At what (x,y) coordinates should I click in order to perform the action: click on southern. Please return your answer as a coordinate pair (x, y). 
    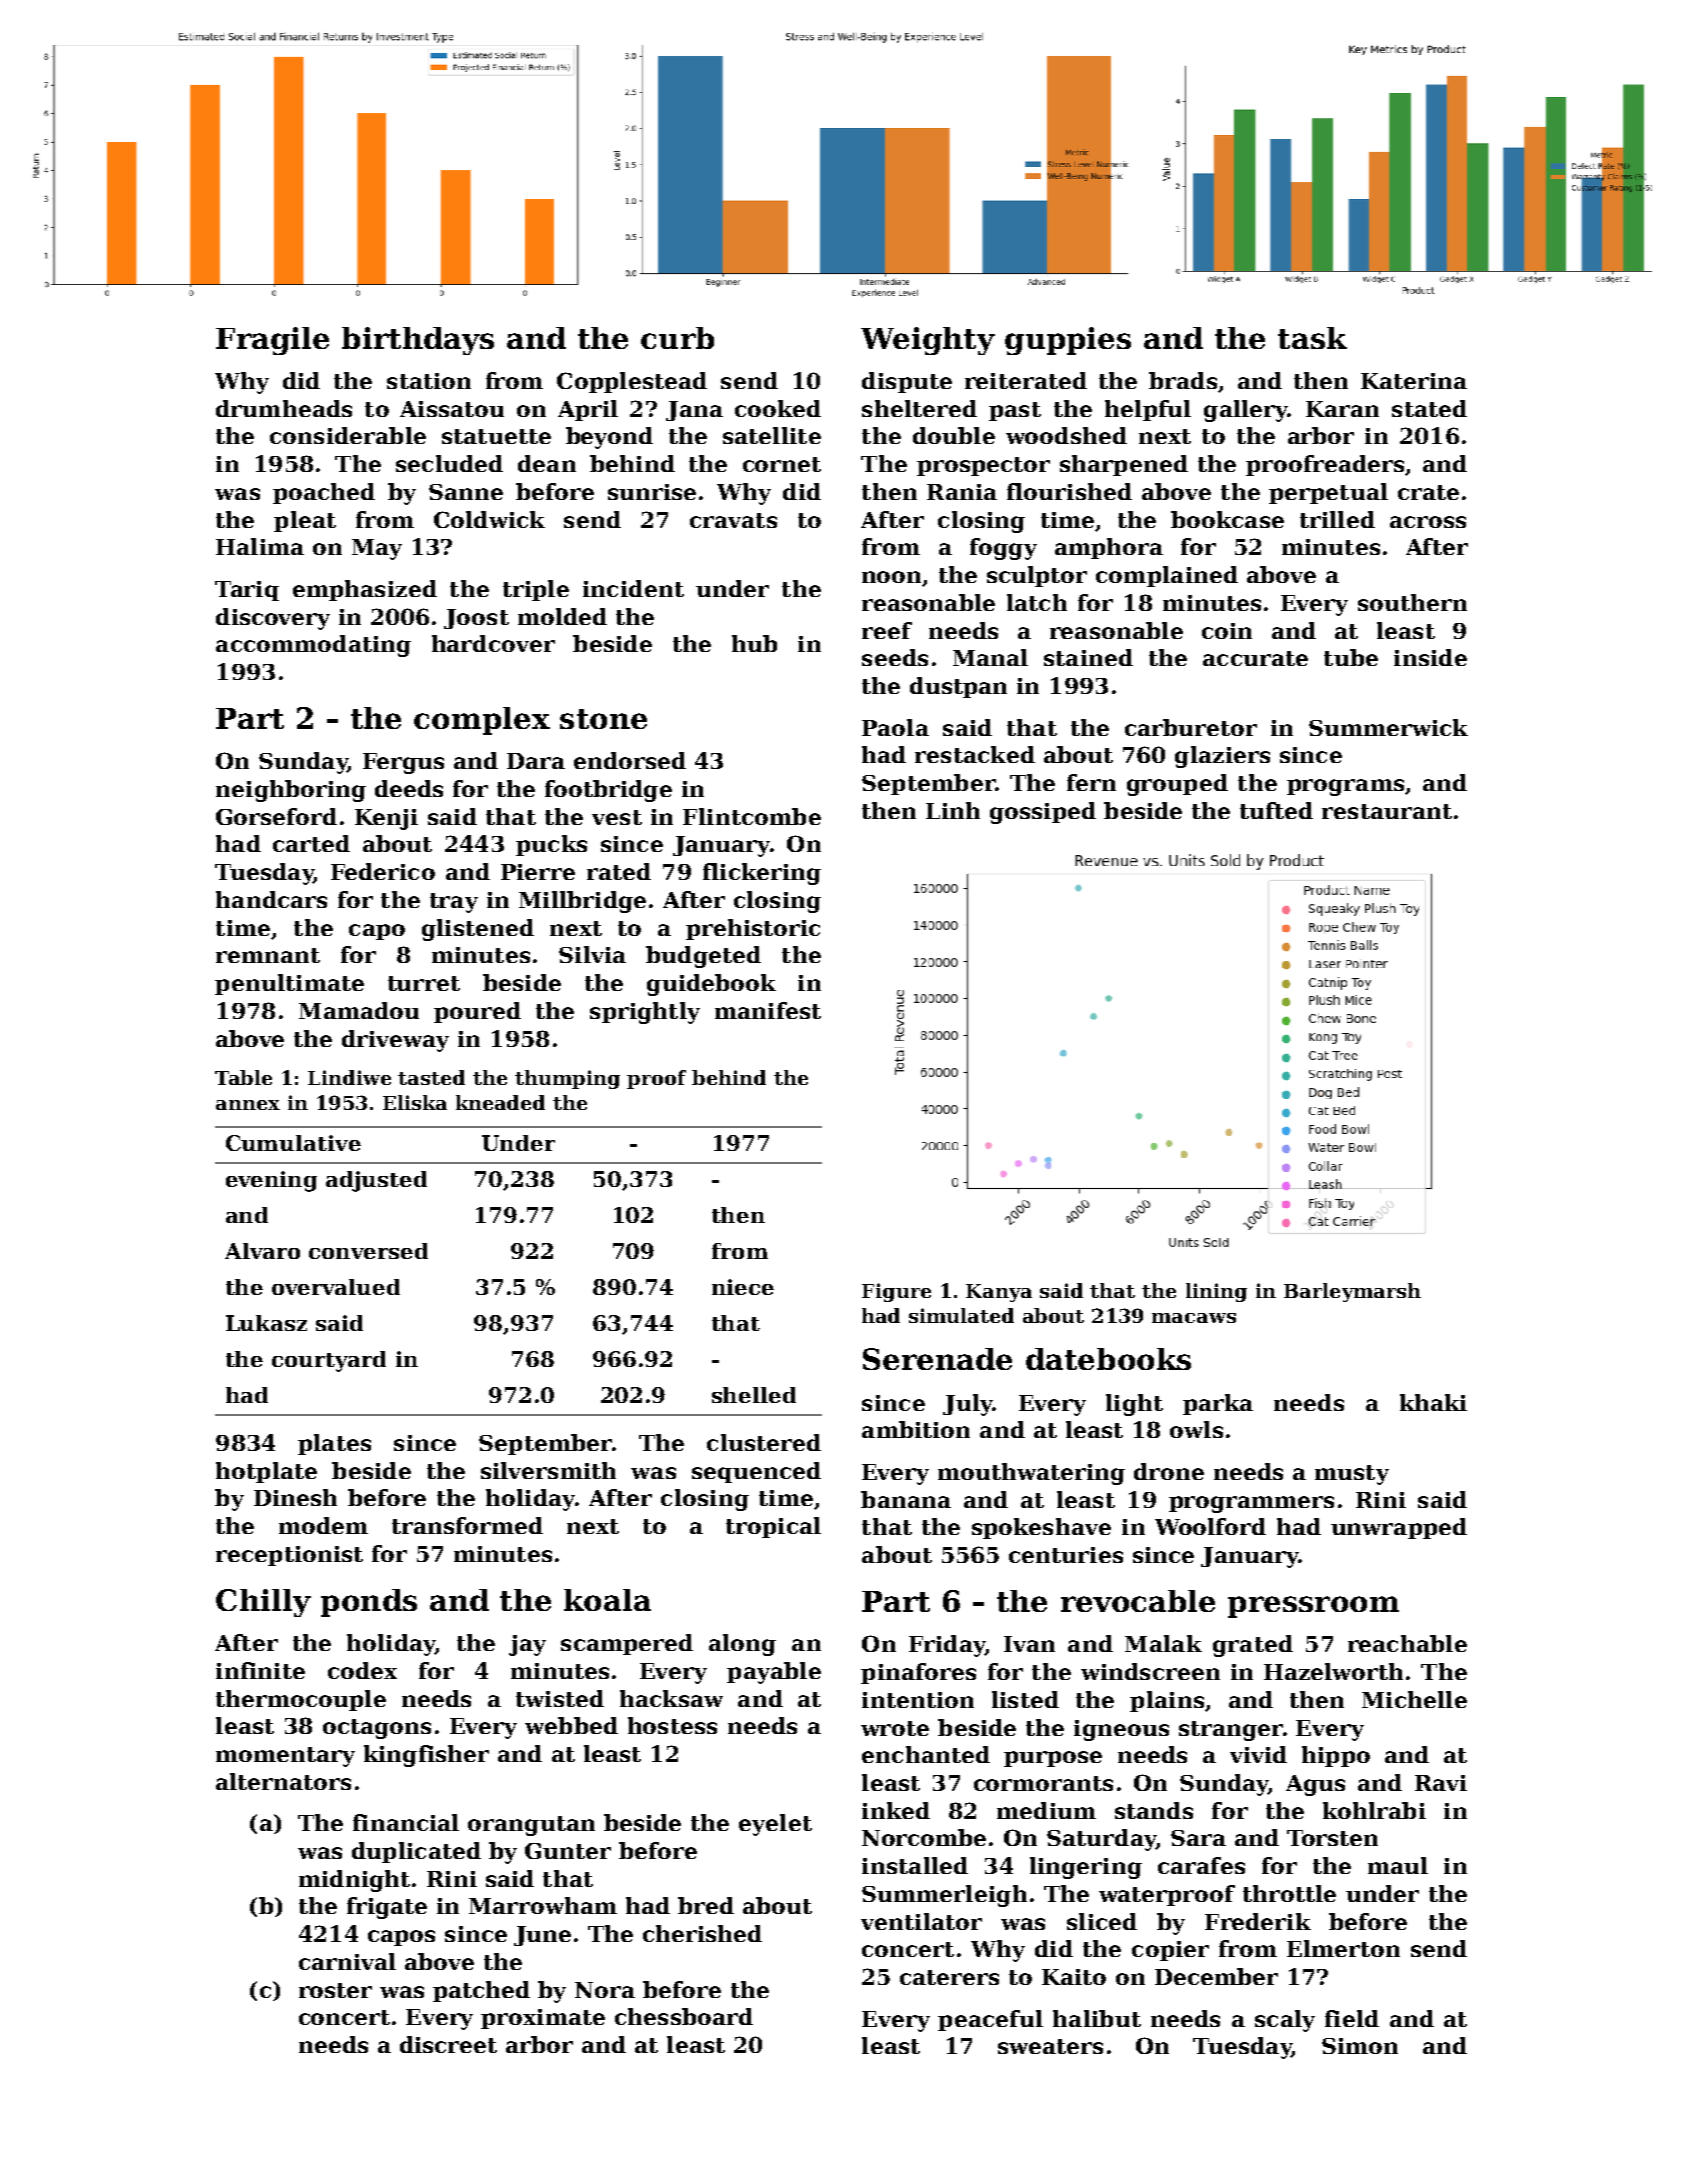
    Looking at the image, I should click on (1412, 602).
